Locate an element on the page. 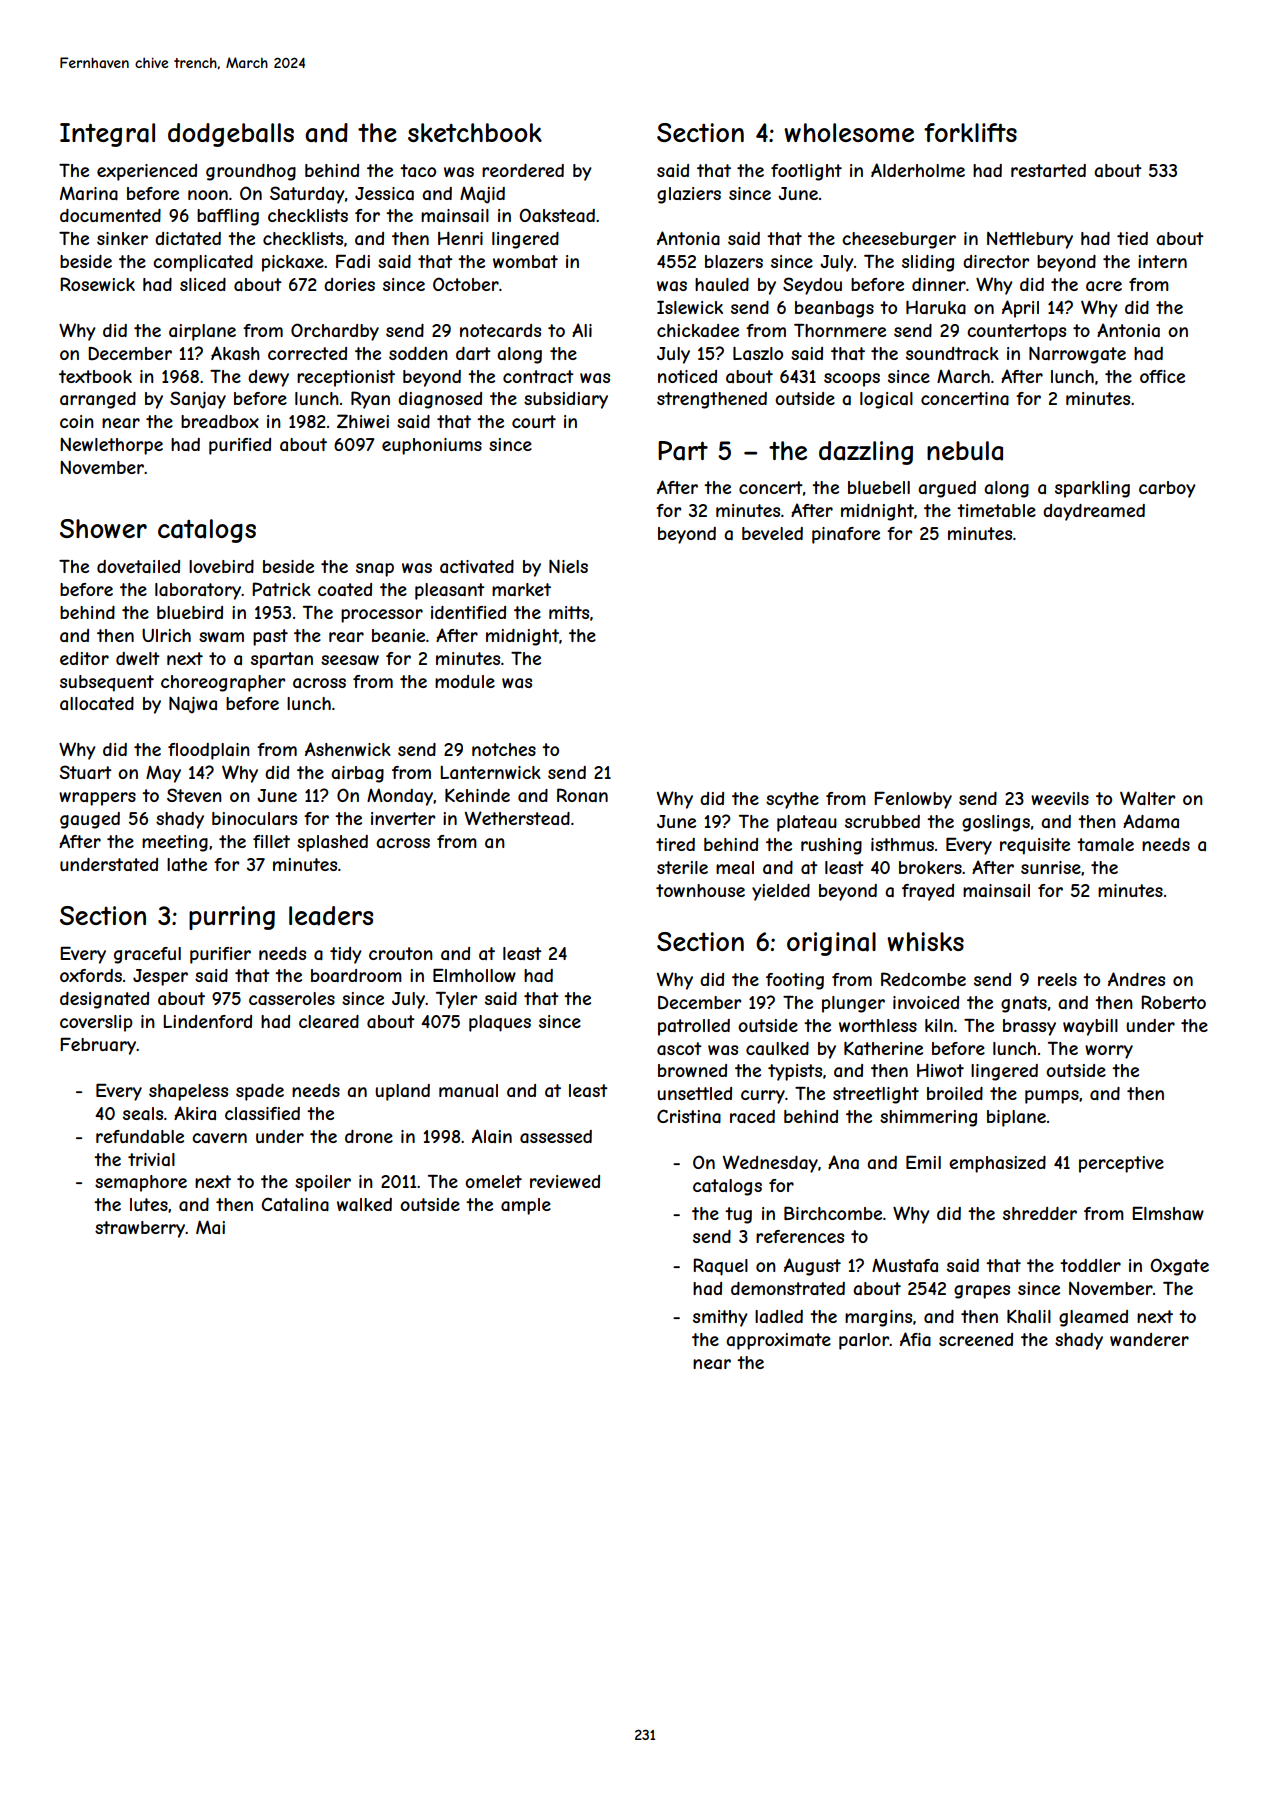 The height and width of the page is (1795, 1269). beveled is located at coordinates (772, 533).
